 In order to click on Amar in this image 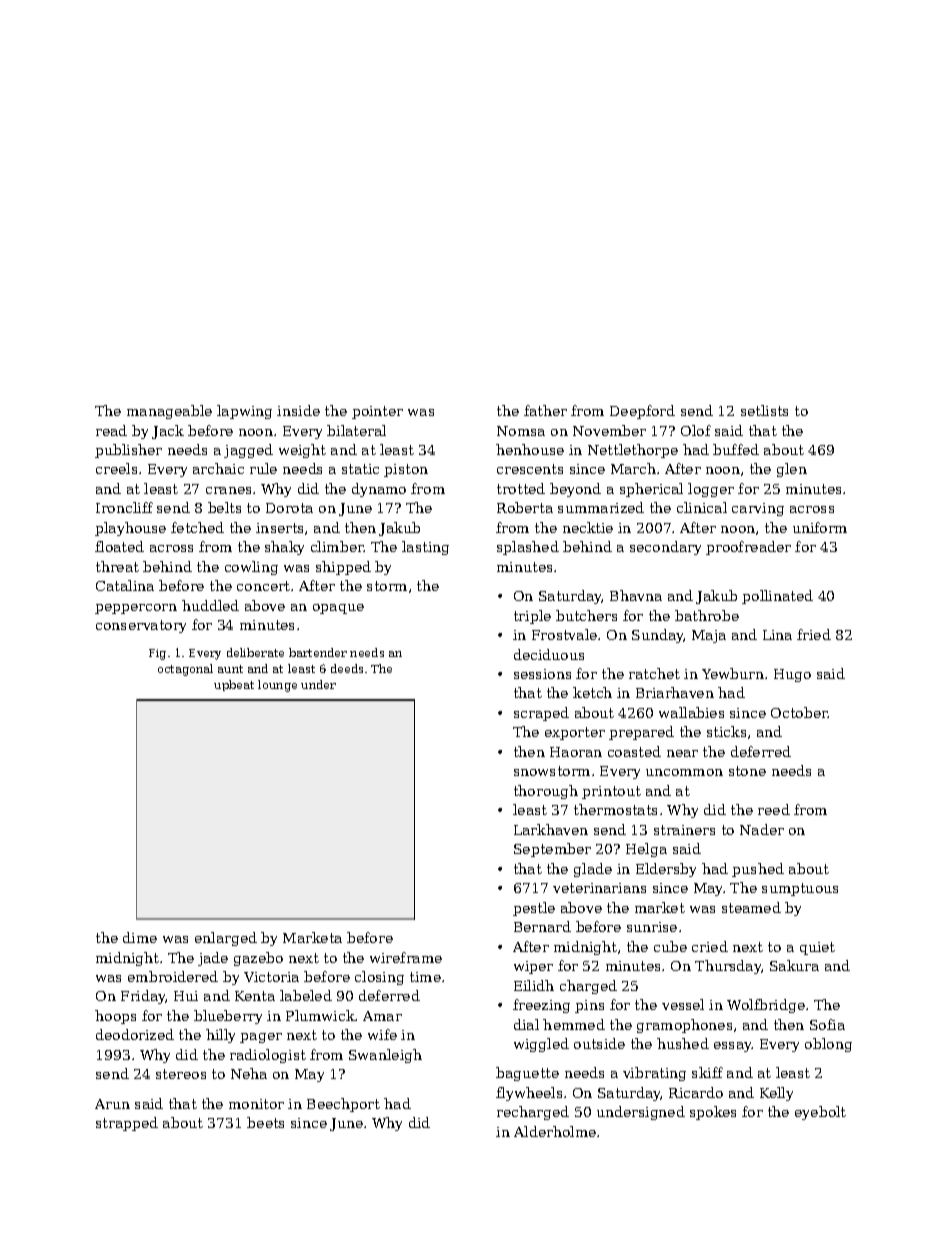, I will do `click(382, 1016)`.
